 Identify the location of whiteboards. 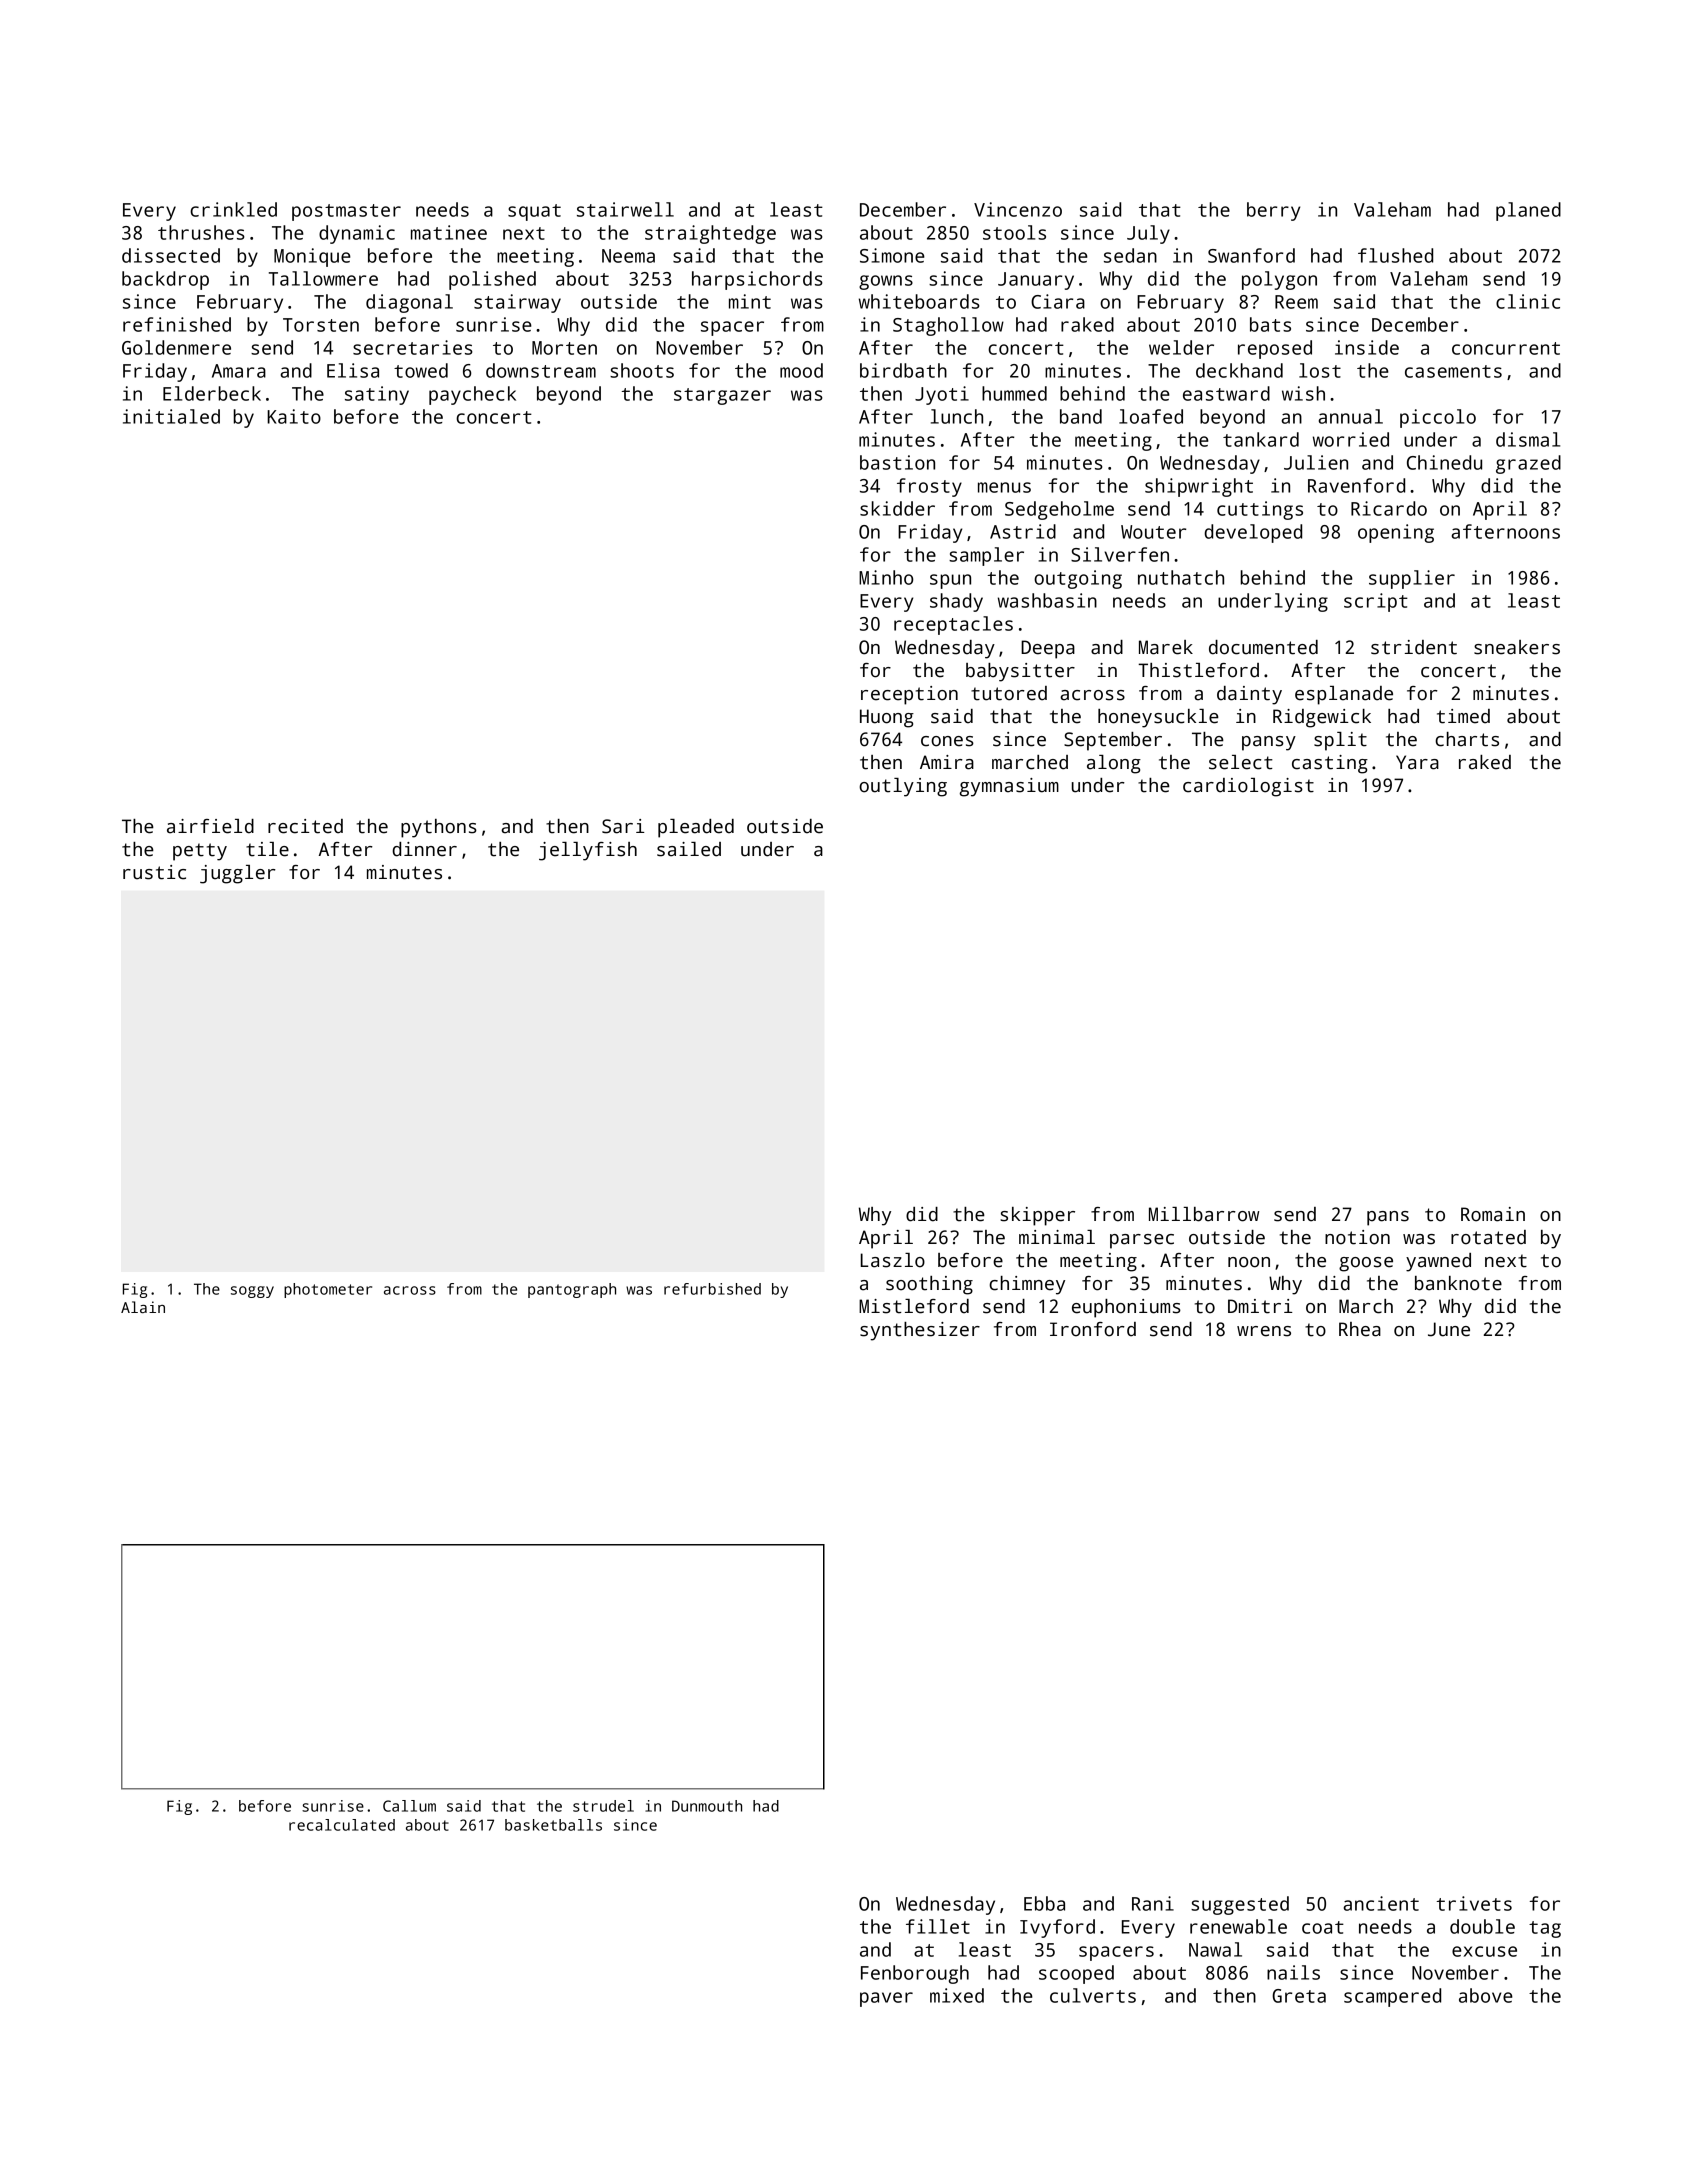
(919, 301).
